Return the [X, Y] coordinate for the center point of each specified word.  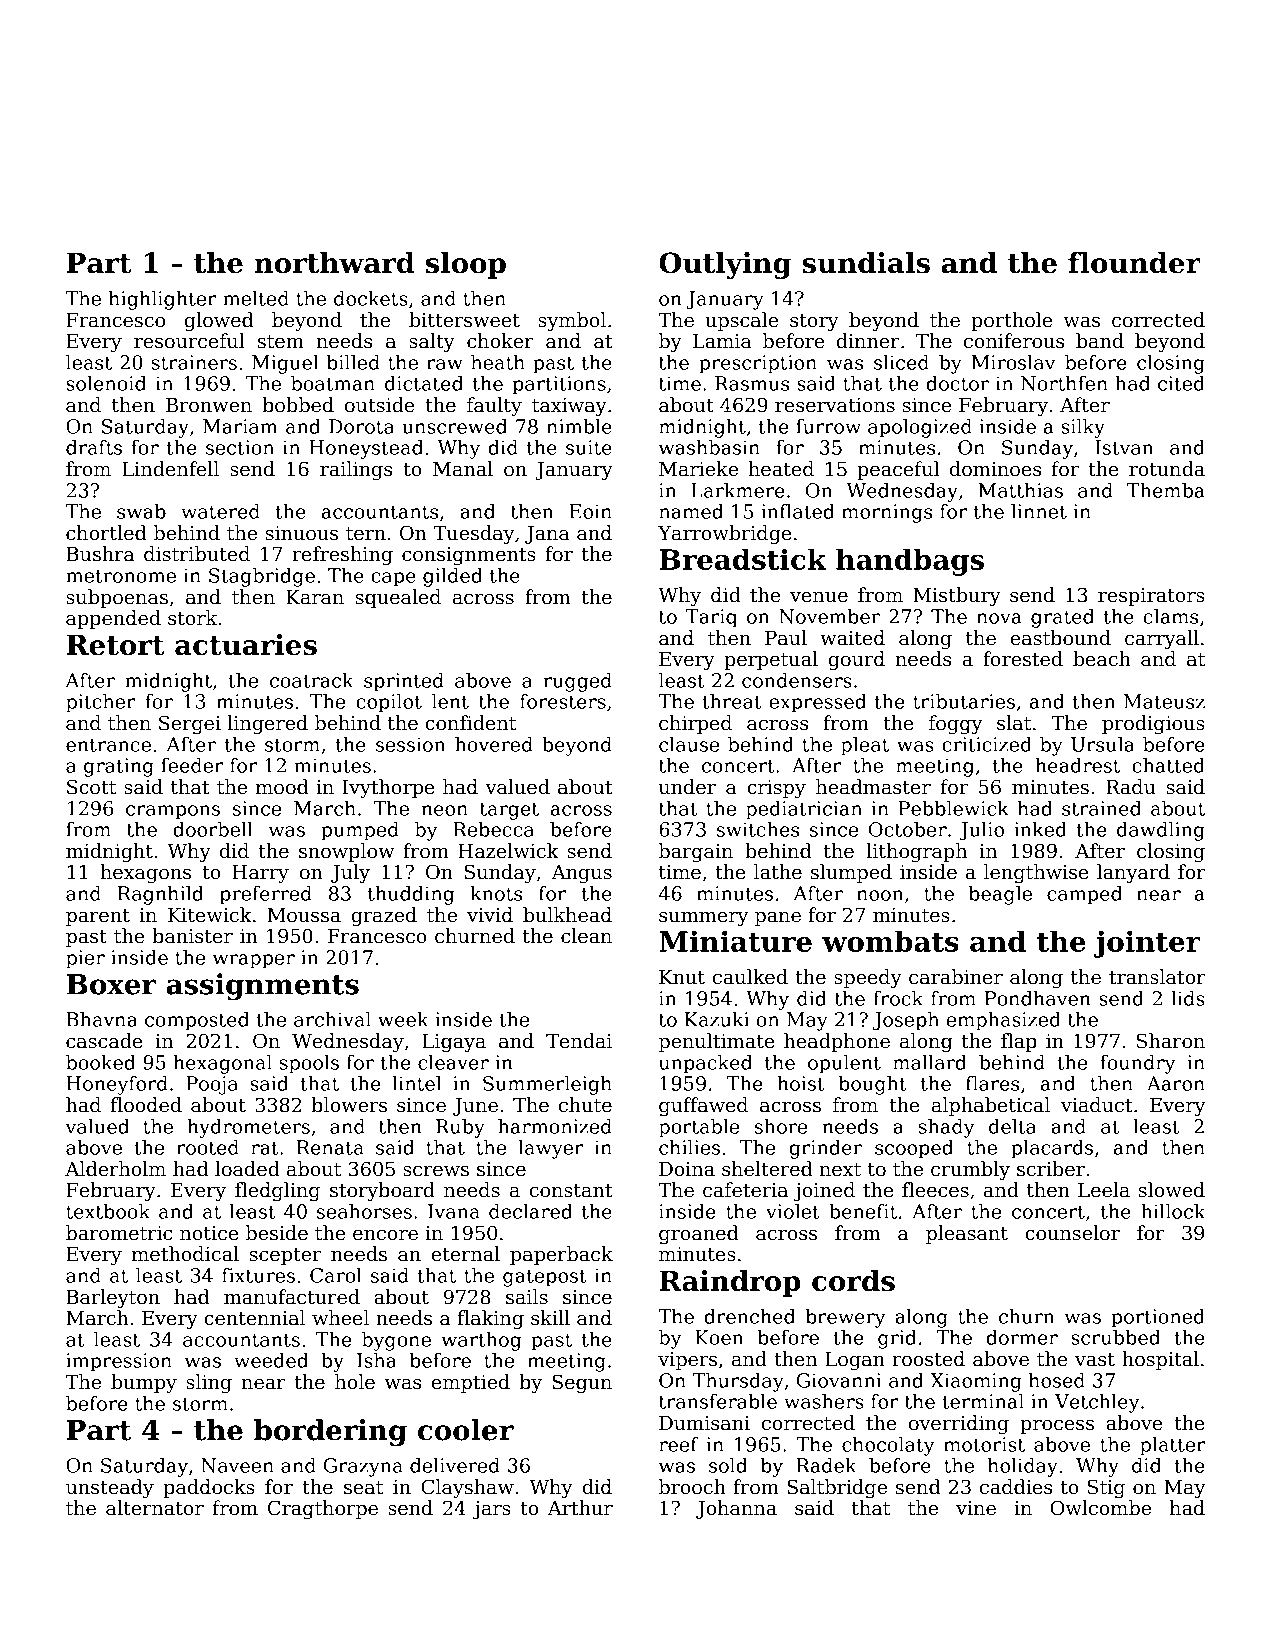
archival [332, 1019]
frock [898, 998]
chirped [695, 724]
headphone [837, 1042]
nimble [579, 426]
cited [1181, 383]
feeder [192, 765]
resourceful [189, 341]
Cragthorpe [323, 1509]
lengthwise [1036, 873]
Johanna [736, 1509]
